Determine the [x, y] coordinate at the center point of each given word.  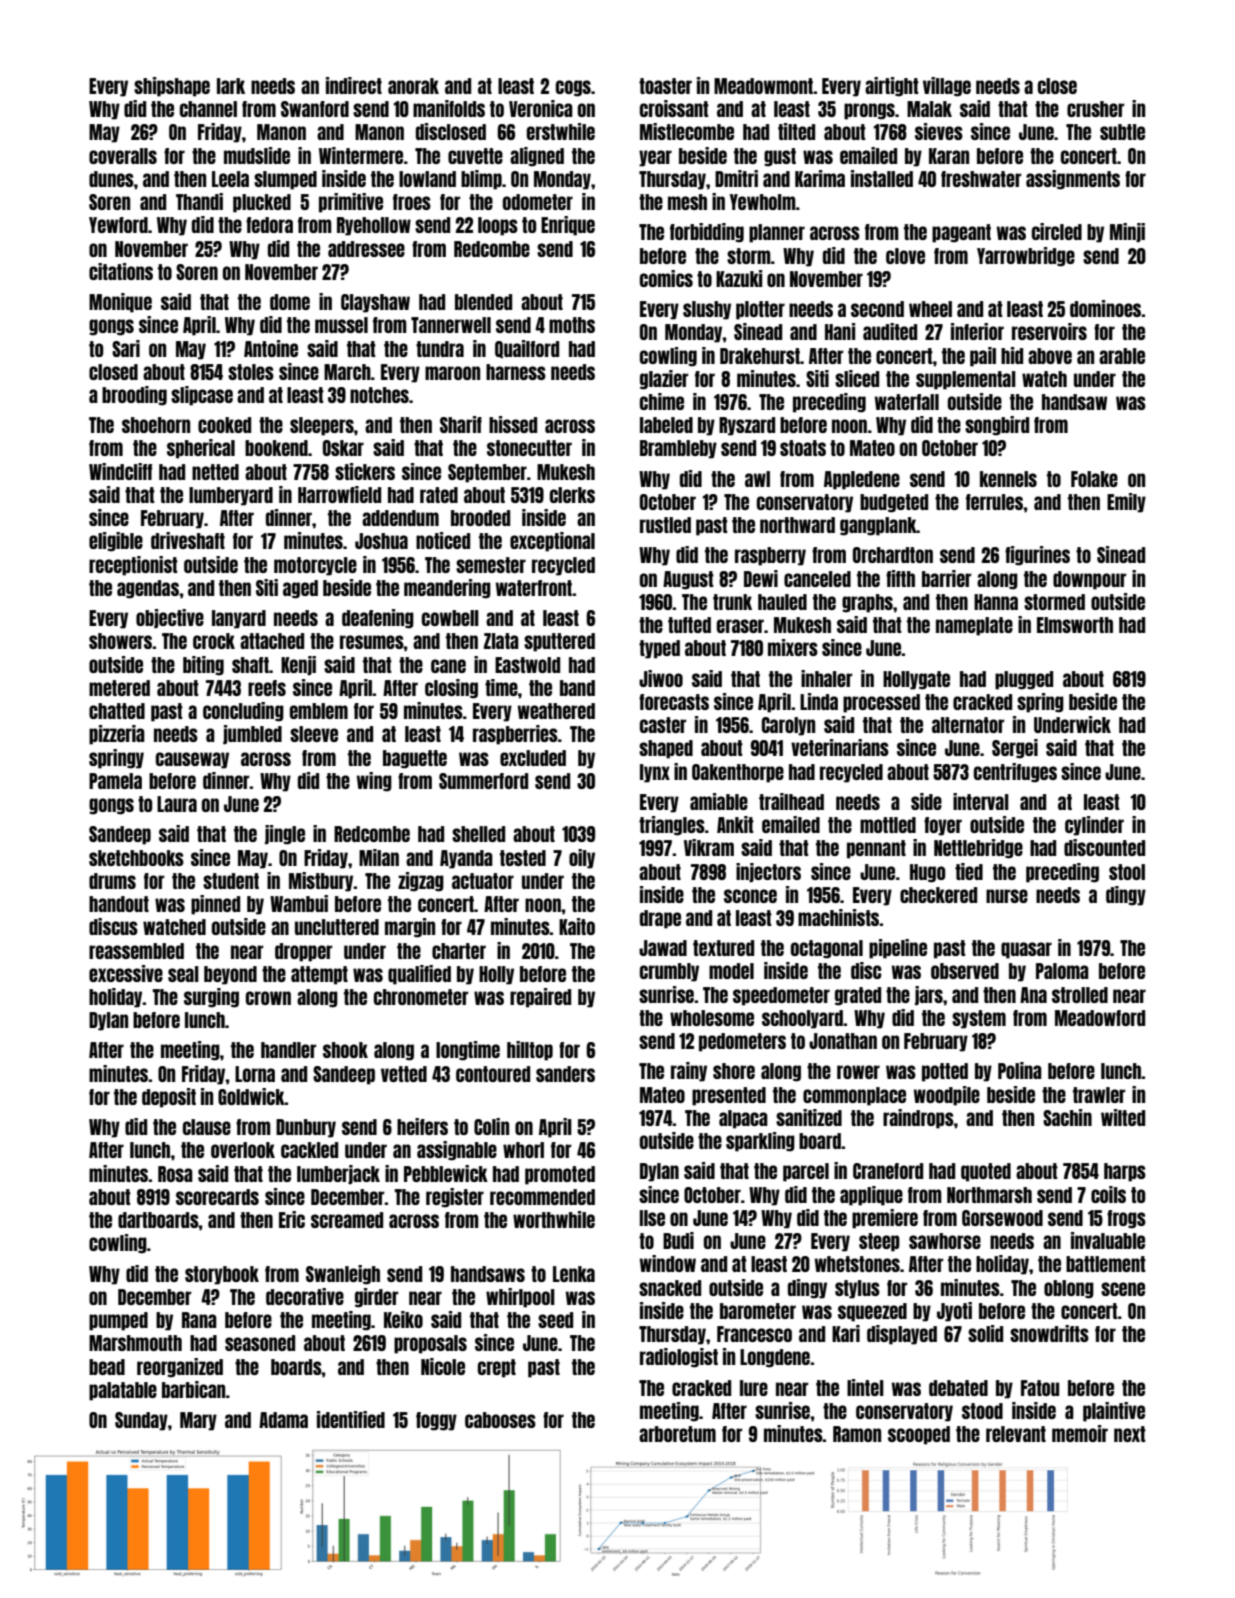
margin [410, 928]
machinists [839, 917]
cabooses [500, 1420]
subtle [1122, 132]
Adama [283, 1420]
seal [183, 974]
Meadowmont [763, 86]
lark [231, 86]
